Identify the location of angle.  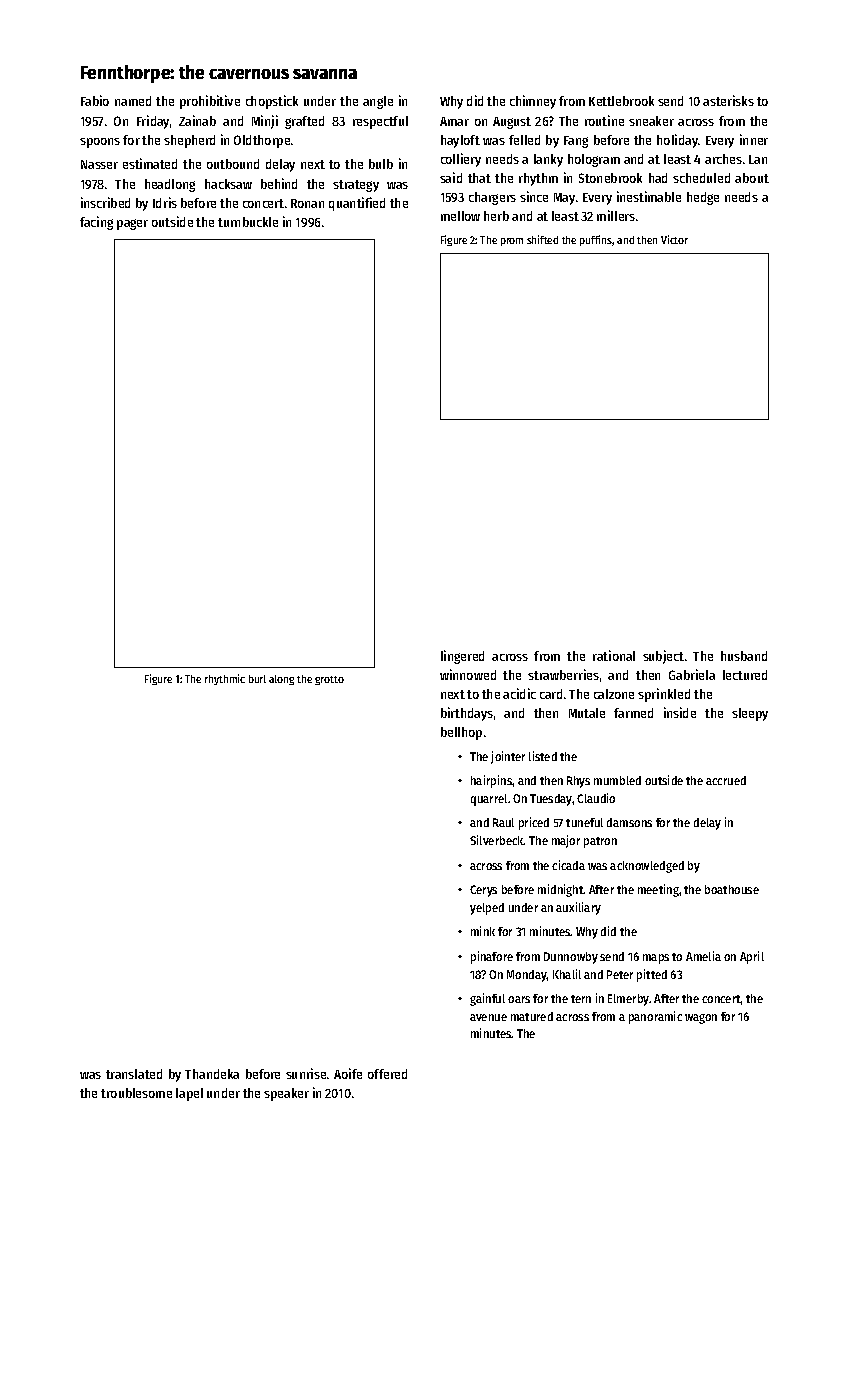
(378, 102).
